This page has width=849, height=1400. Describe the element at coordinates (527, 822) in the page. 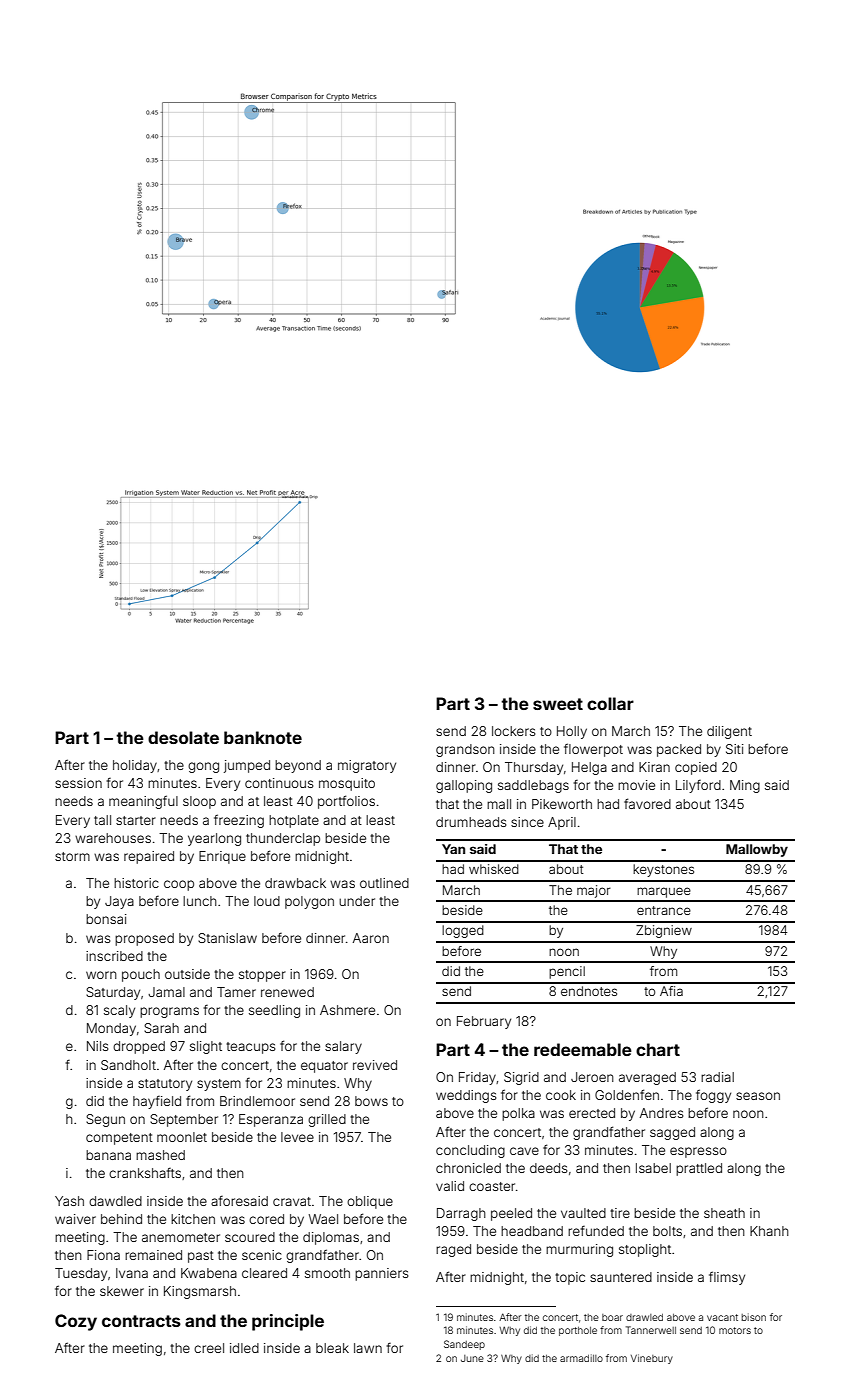

I see `since` at that location.
